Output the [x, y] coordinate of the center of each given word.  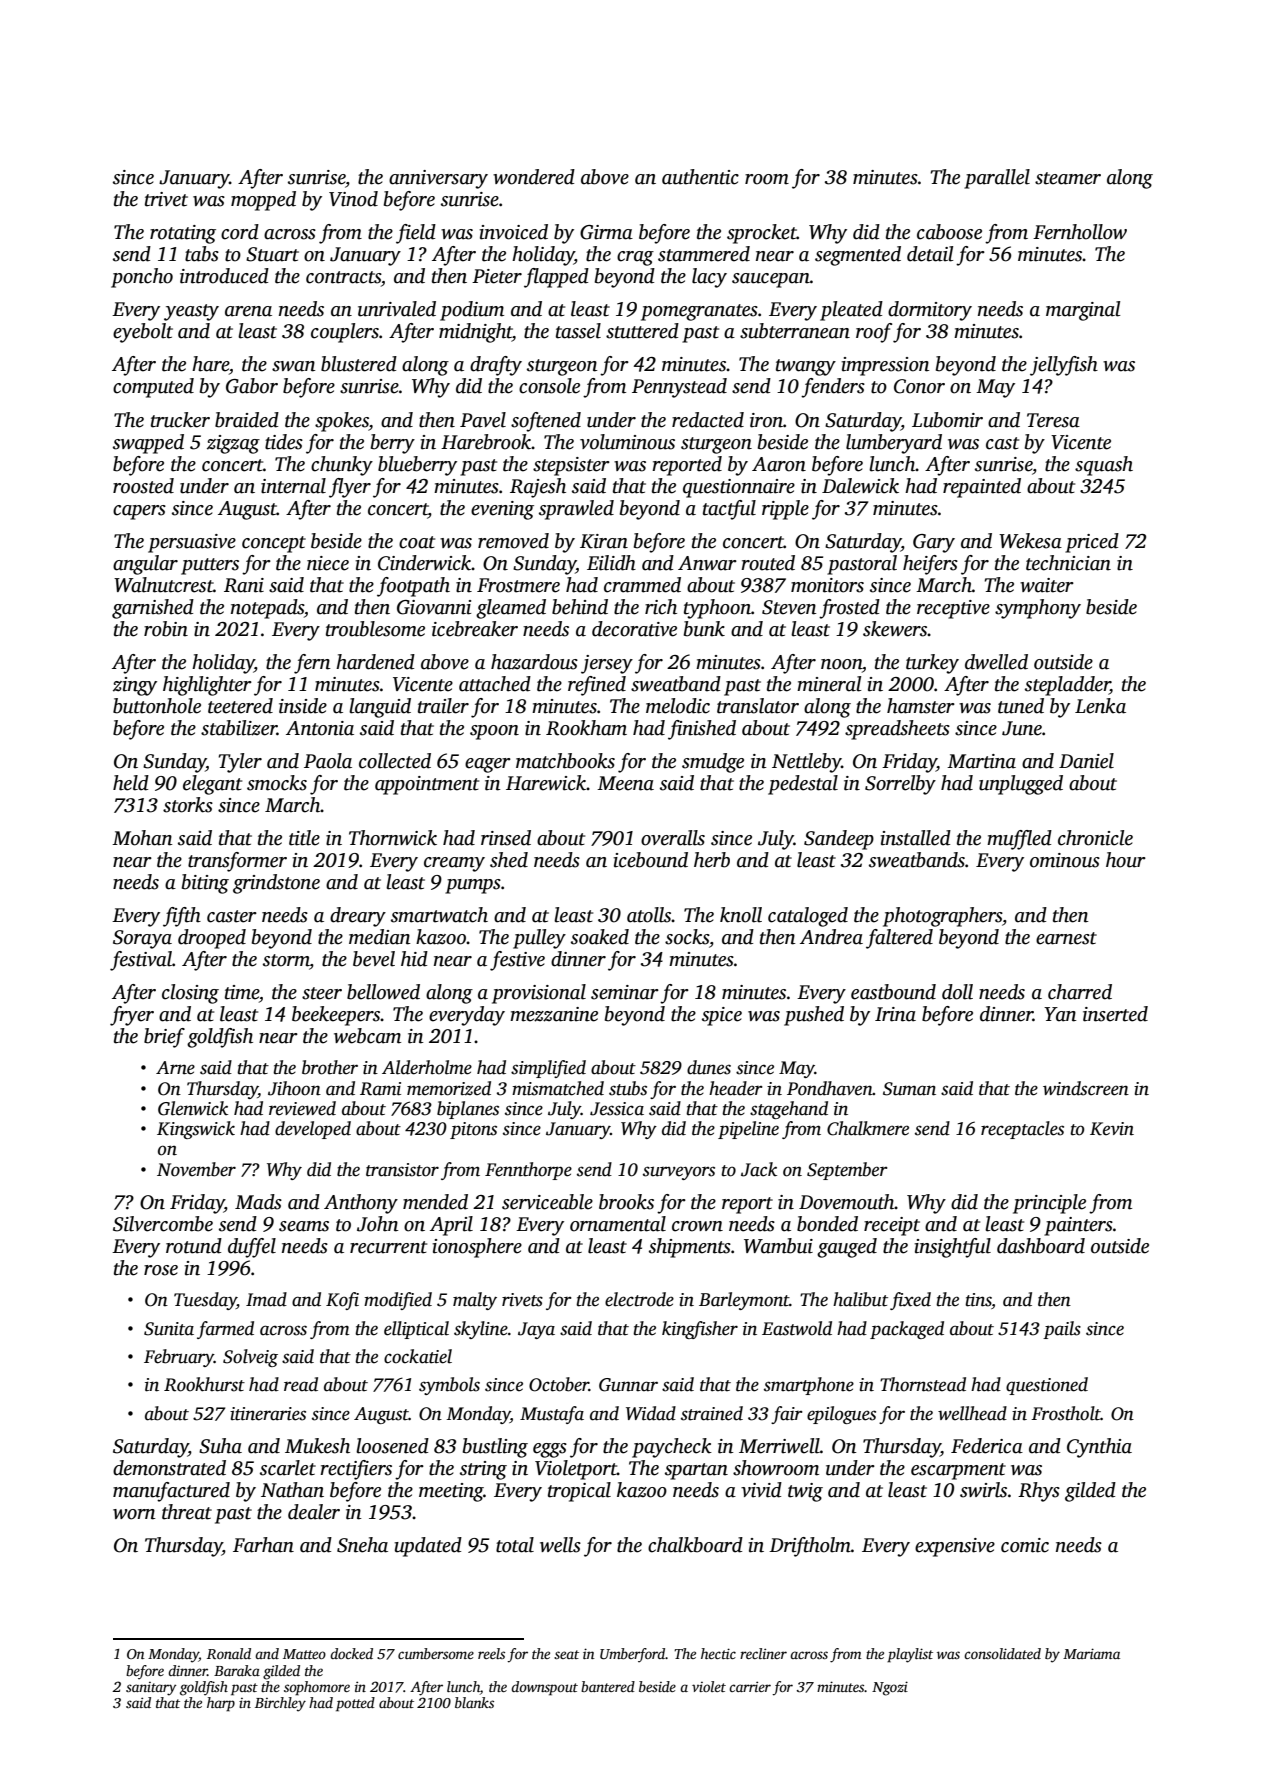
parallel [997, 179]
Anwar [707, 563]
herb [712, 860]
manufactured [171, 1492]
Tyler [240, 763]
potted [355, 1704]
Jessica [617, 1109]
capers [139, 512]
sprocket [762, 234]
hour [1126, 860]
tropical [579, 1492]
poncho [142, 278]
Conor [919, 386]
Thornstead [923, 1384]
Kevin [1112, 1129]
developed [313, 1130]
